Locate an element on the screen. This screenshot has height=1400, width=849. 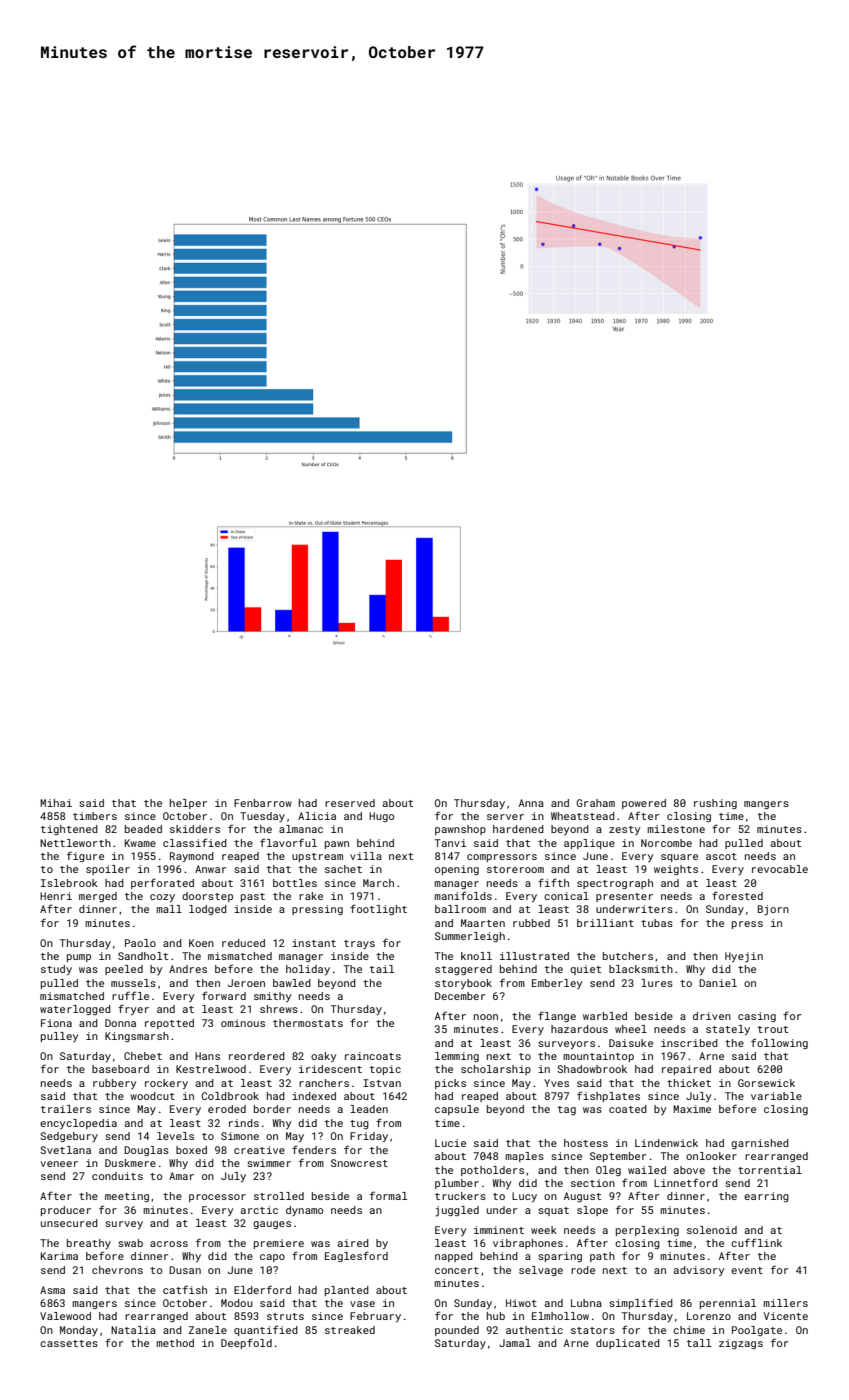
Anna is located at coordinates (531, 803).
